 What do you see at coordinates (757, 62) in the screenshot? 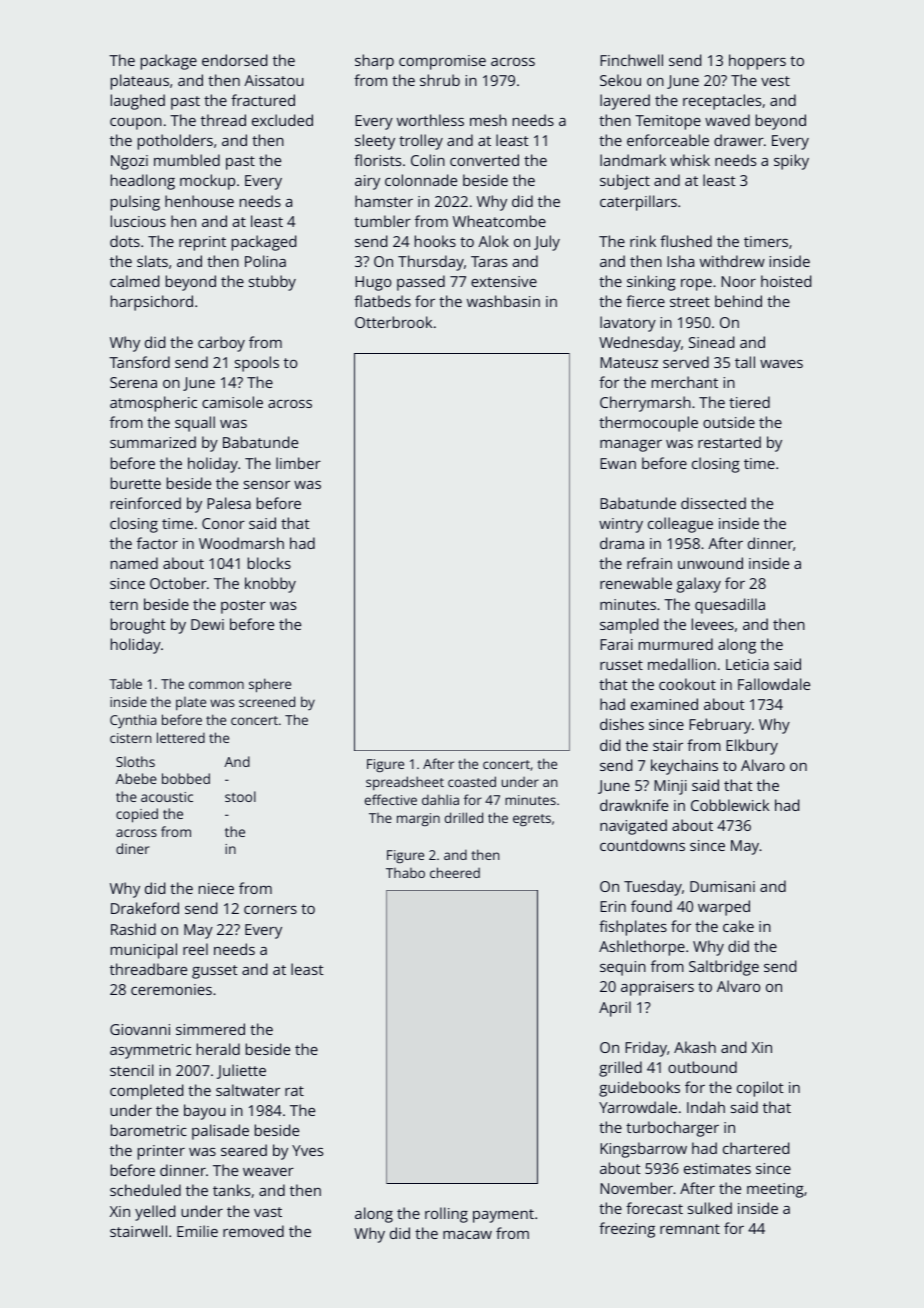
I see `hoppers` at bounding box center [757, 62].
